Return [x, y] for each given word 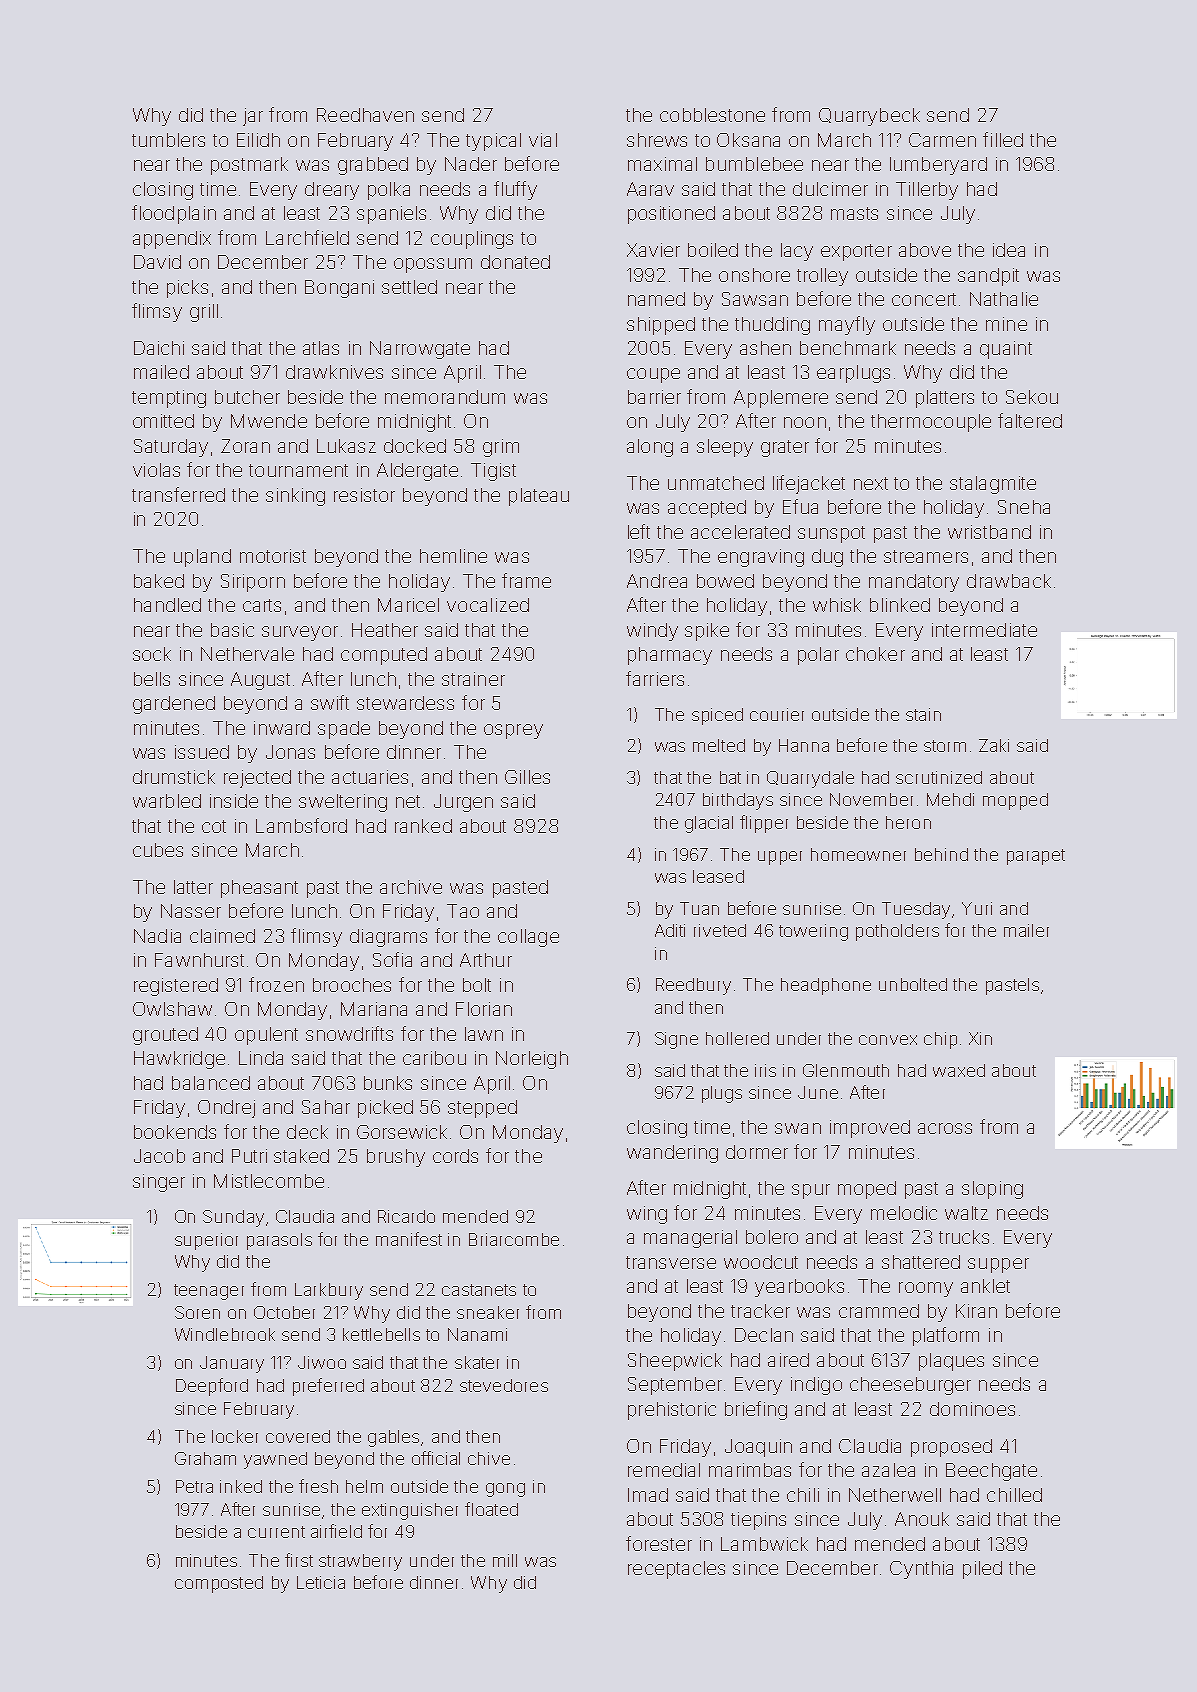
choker [875, 654]
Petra [194, 1486]
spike [707, 632]
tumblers [168, 140]
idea [1009, 250]
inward [282, 728]
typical [493, 142]
